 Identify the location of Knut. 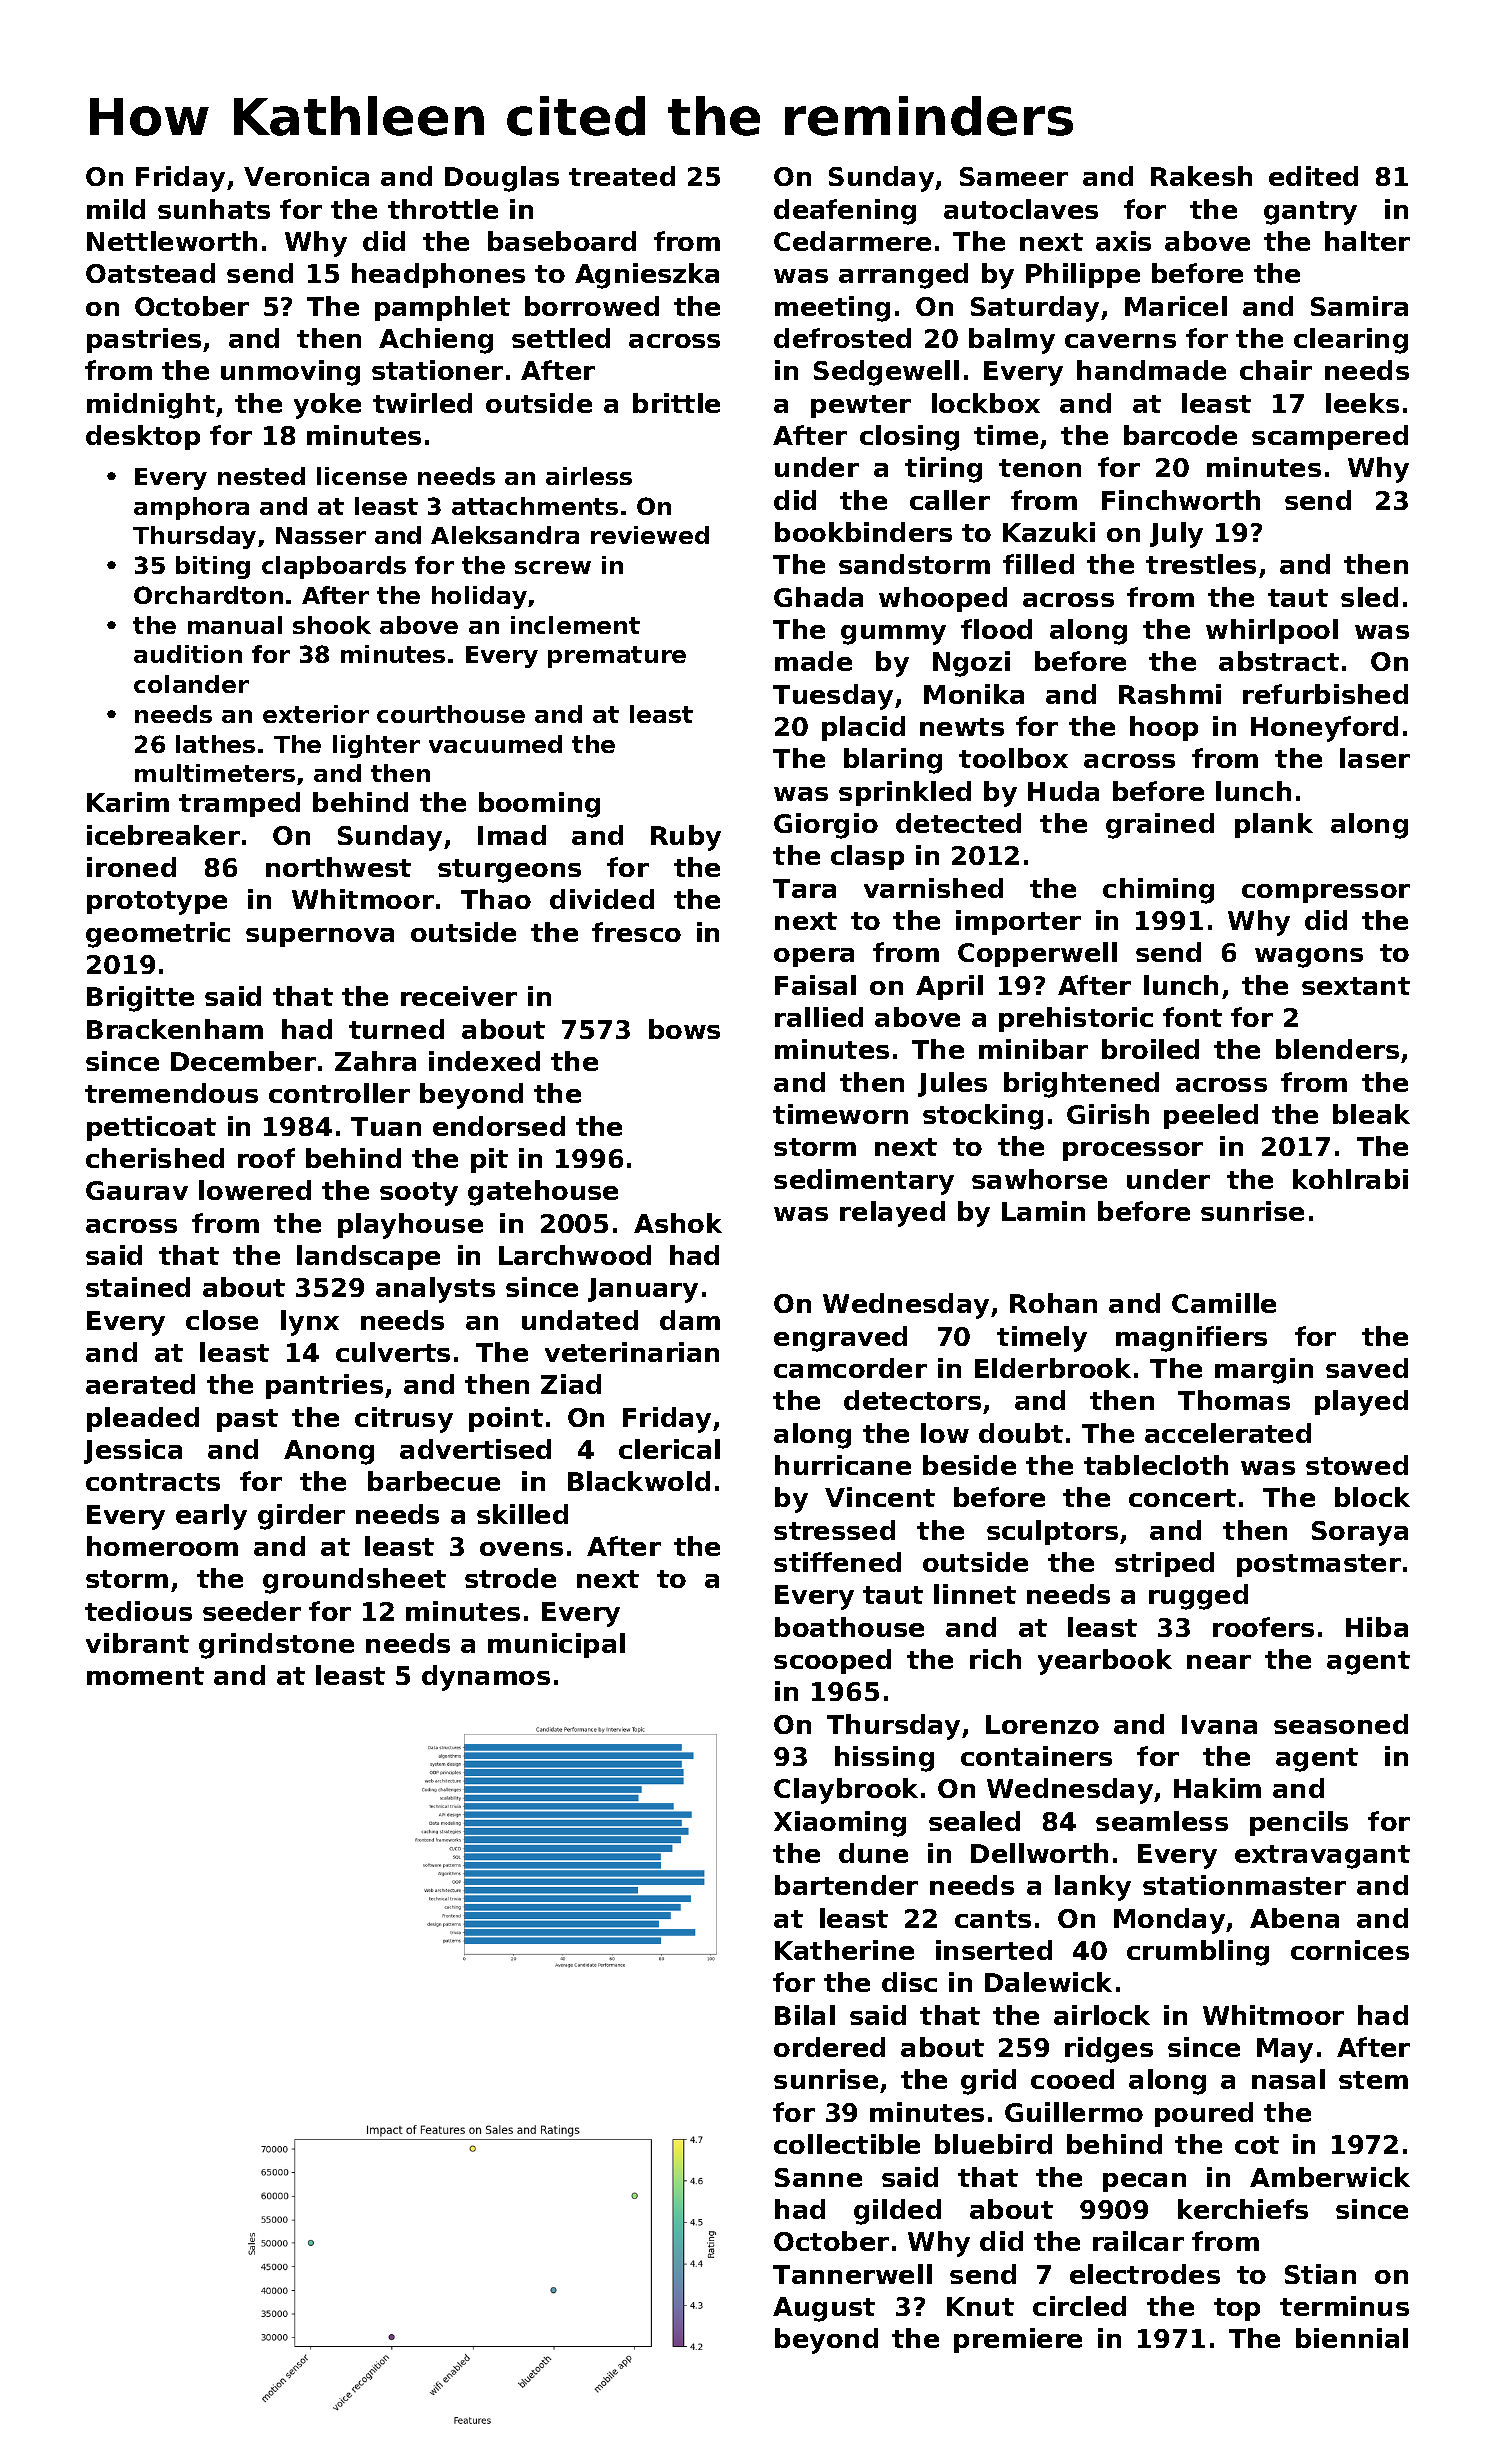
(980, 2306).
